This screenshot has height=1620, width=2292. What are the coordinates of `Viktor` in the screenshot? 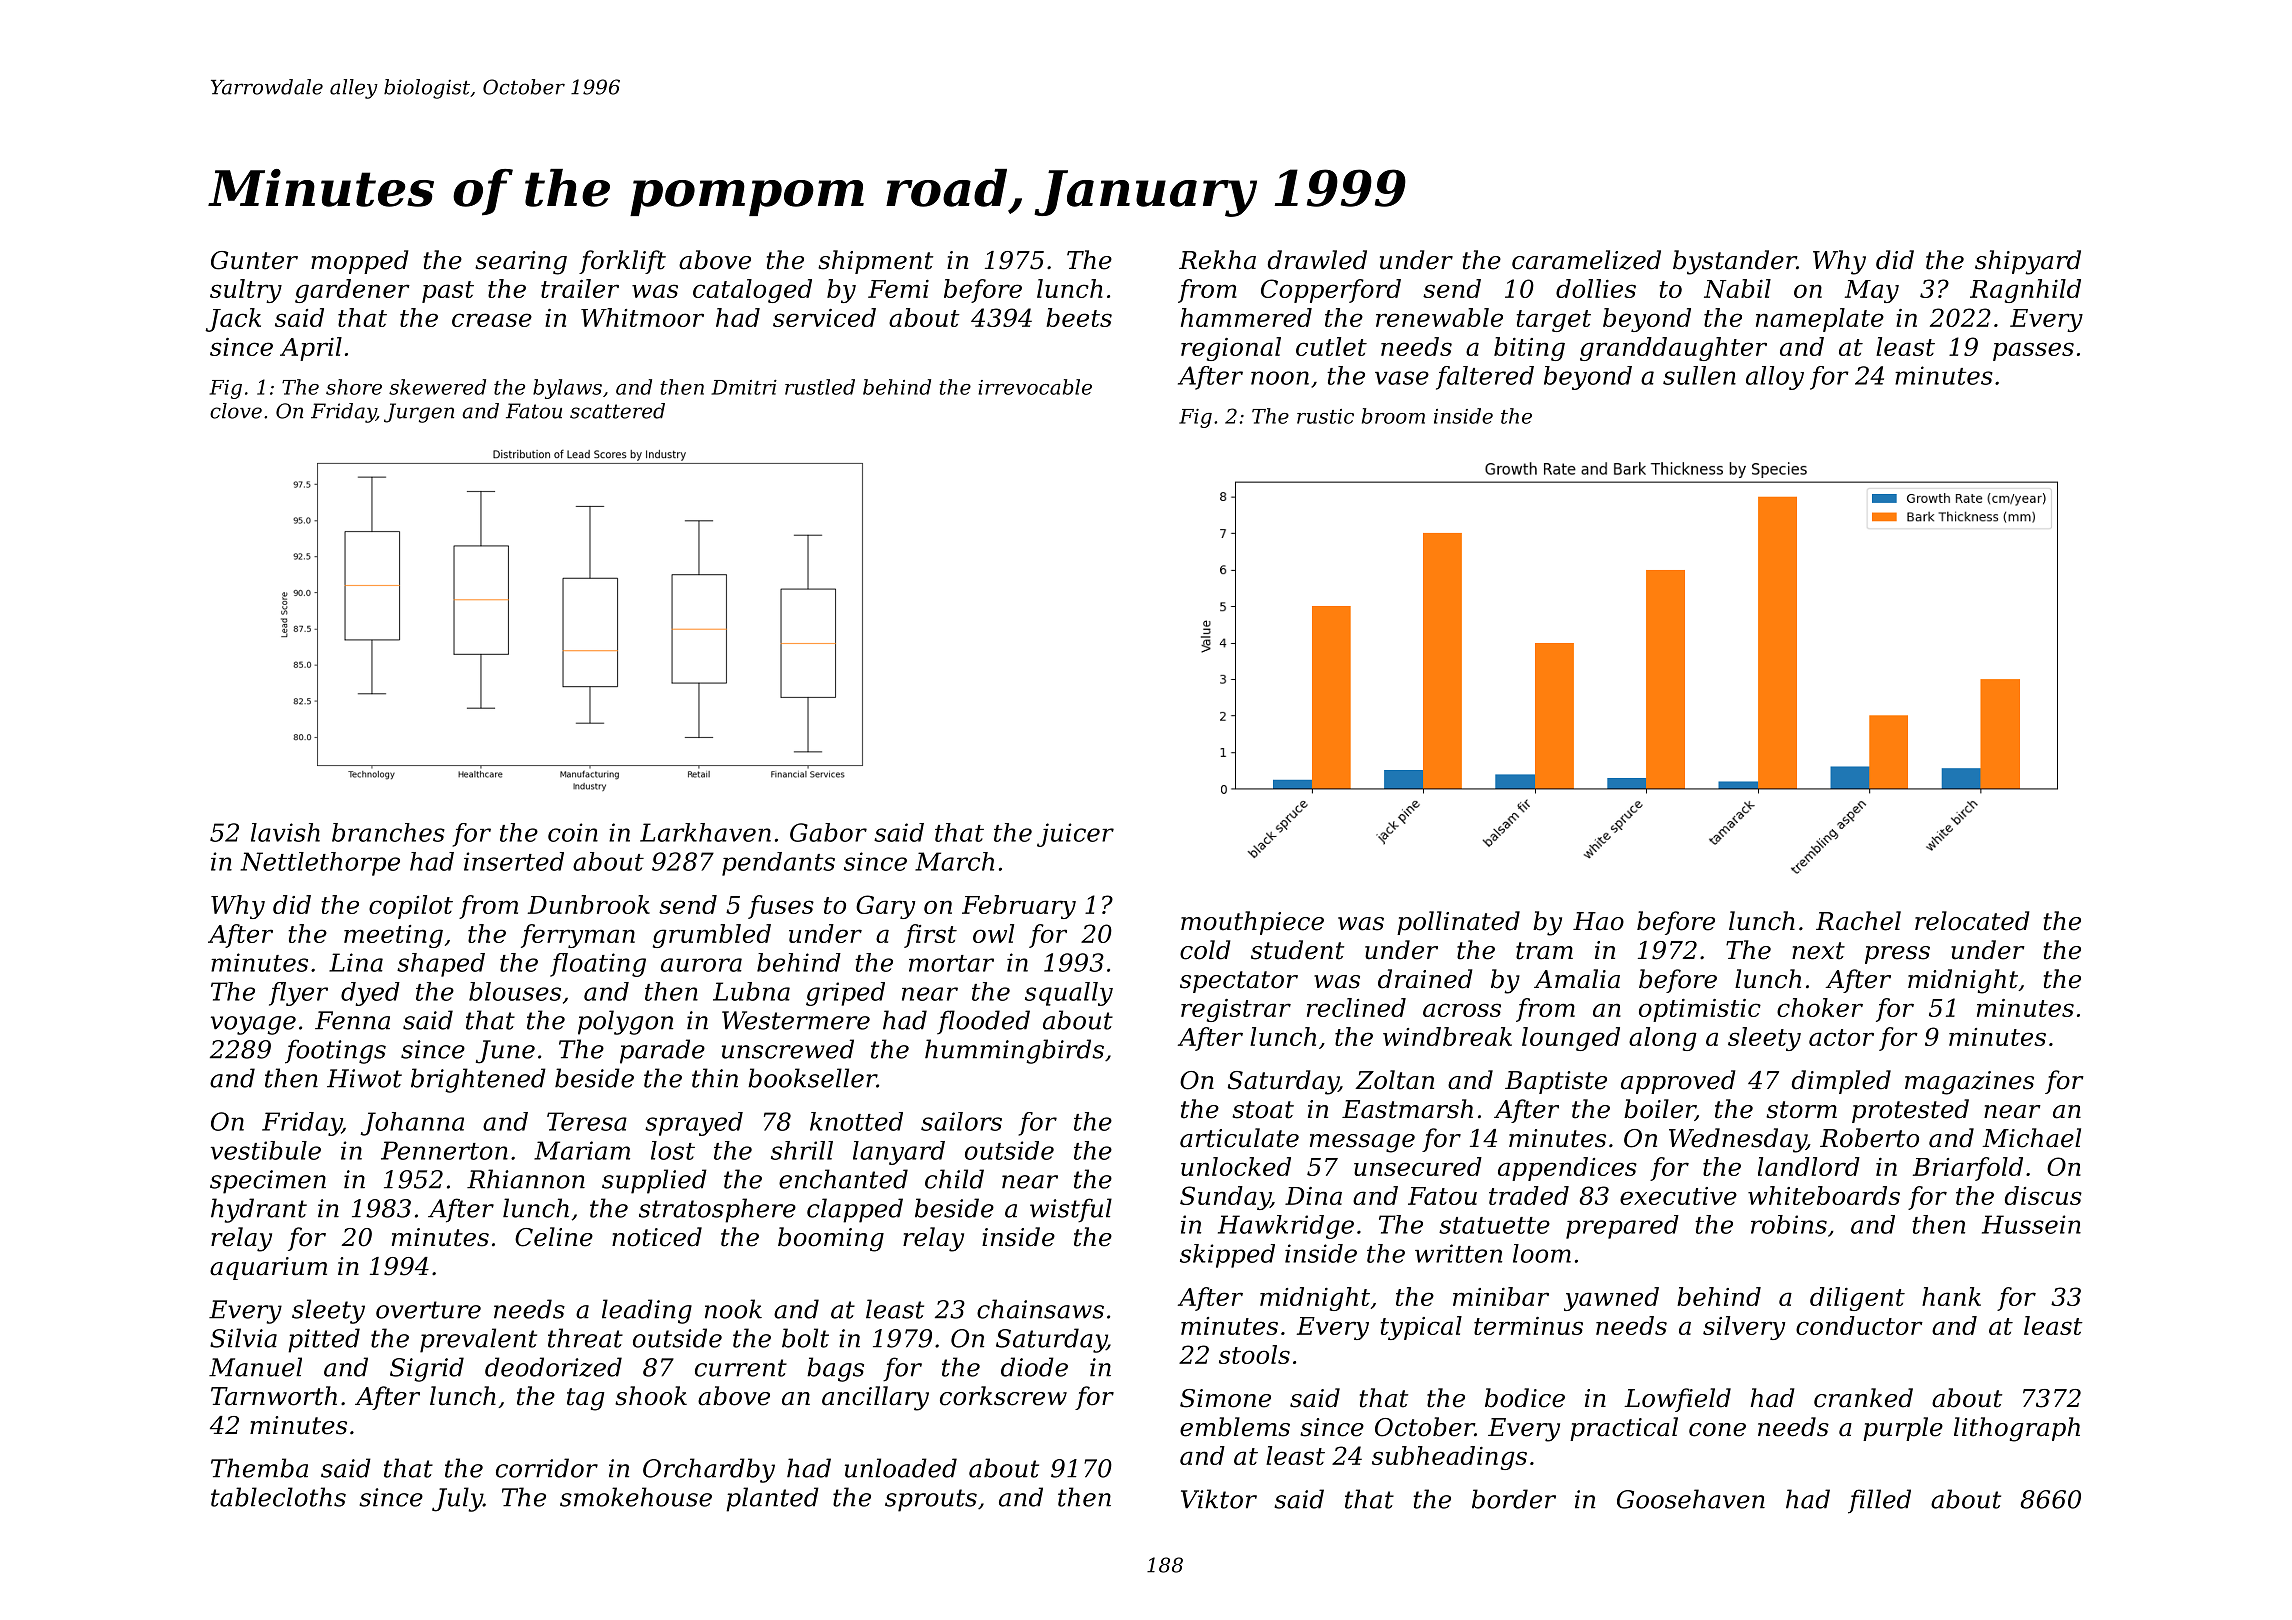 It's located at (1219, 1499).
